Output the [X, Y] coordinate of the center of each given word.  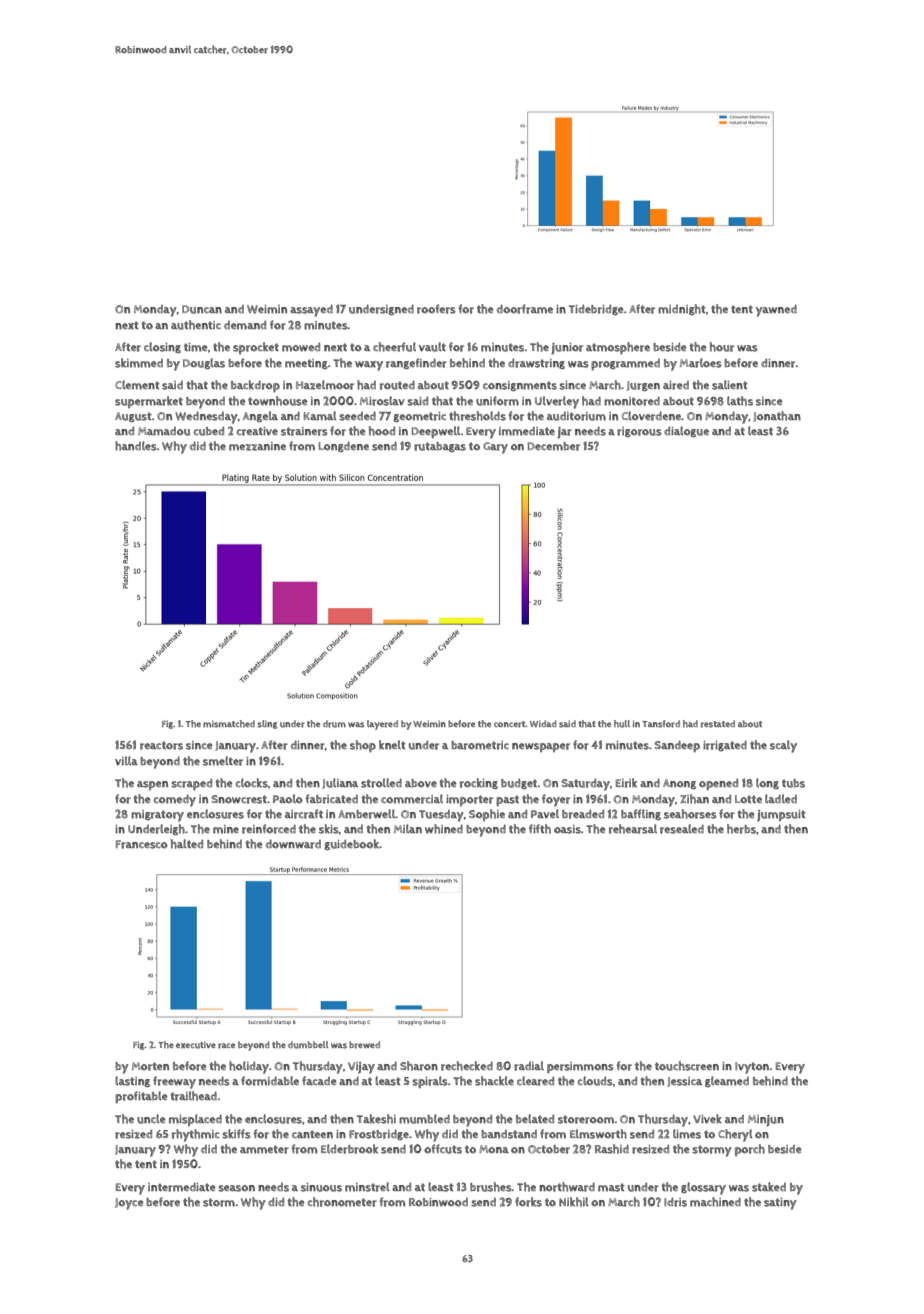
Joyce [129, 1204]
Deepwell [436, 432]
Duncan [202, 309]
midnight [682, 309]
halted [187, 844]
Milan [408, 828]
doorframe [525, 309]
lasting [132, 1081]
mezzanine [257, 446]
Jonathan [777, 416]
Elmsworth [598, 1134]
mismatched [229, 724]
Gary [495, 448]
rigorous [639, 432]
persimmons [580, 1067]
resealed [682, 829]
